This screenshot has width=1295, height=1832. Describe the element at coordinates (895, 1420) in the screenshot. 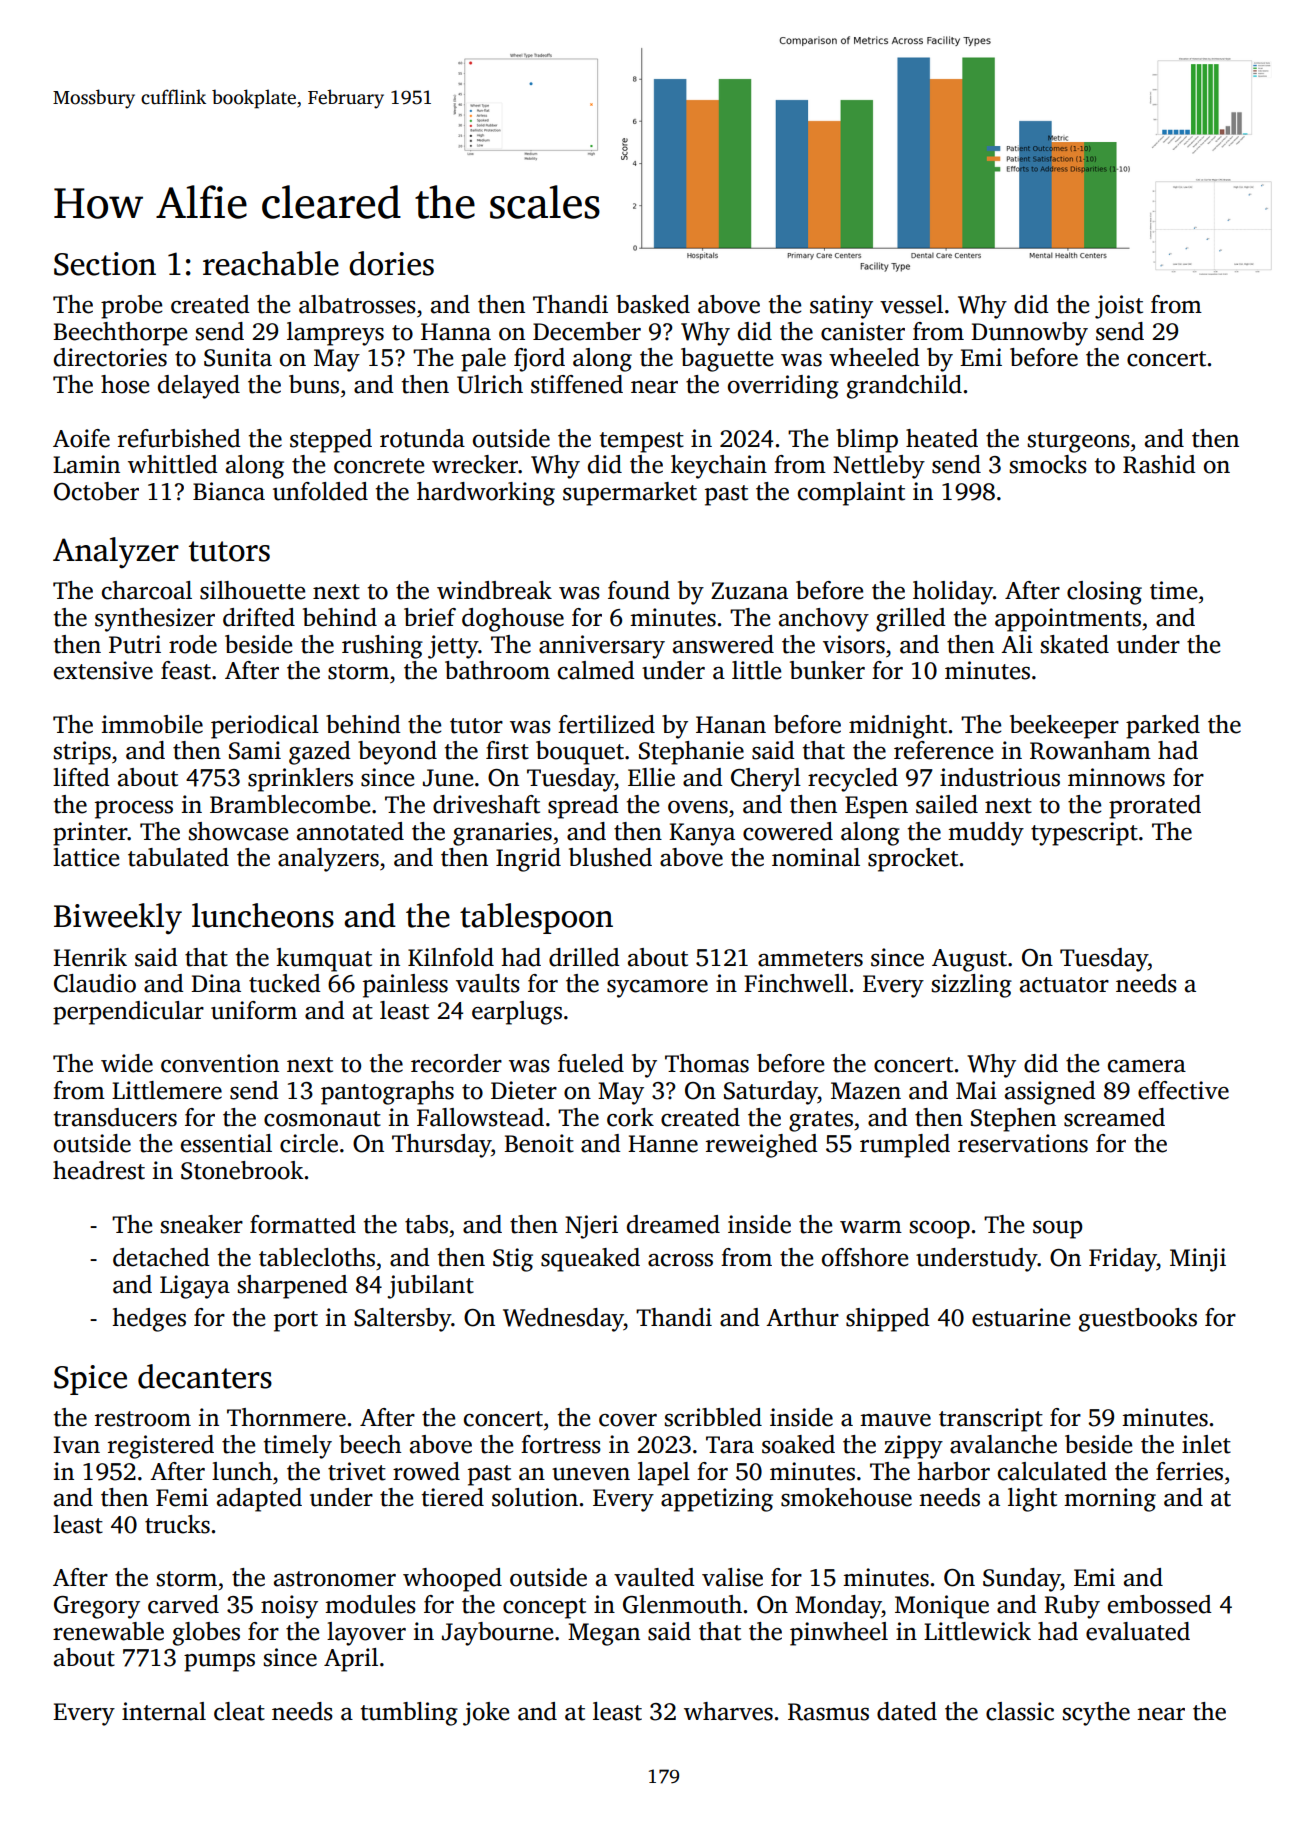

I see `mauve` at that location.
